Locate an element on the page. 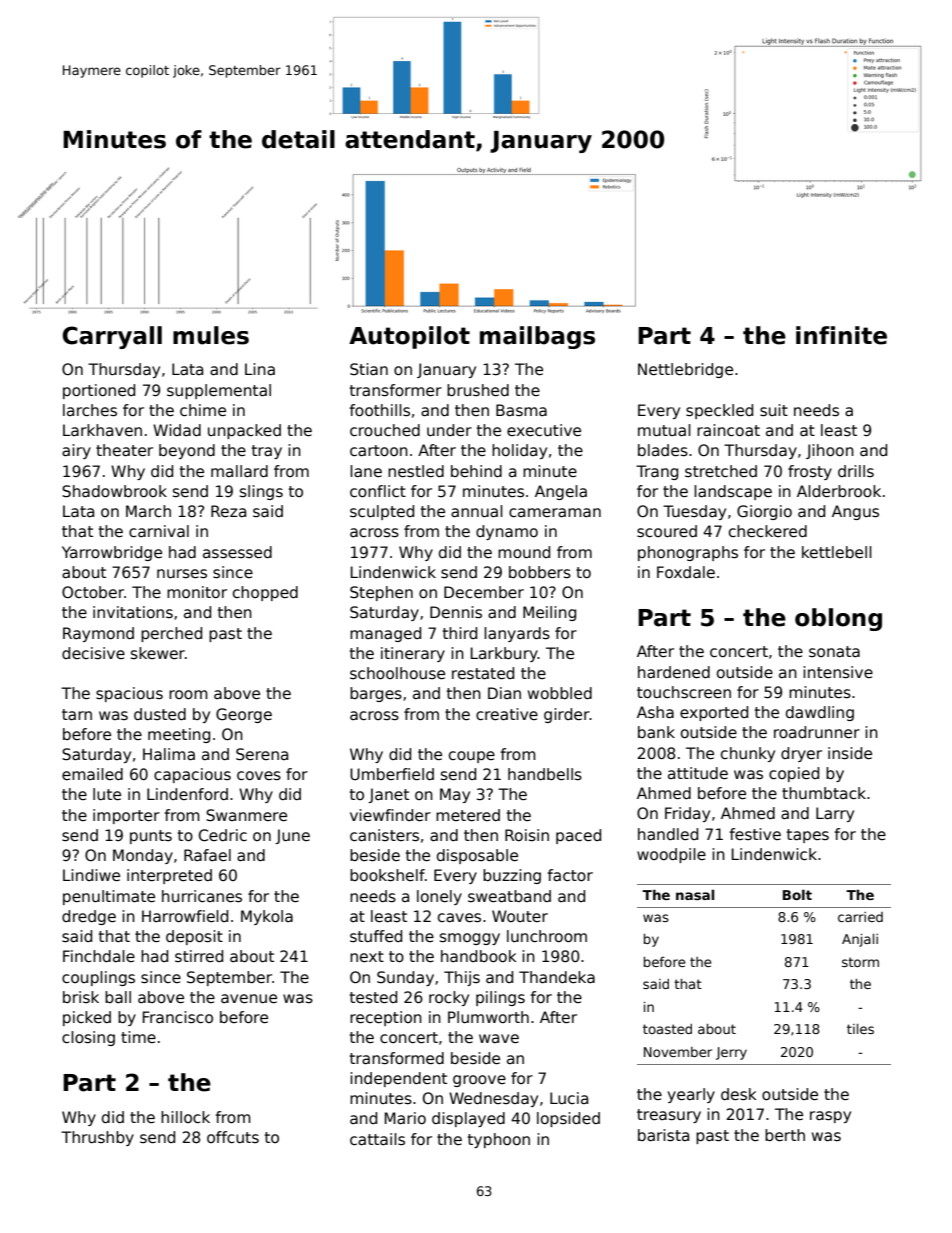  Serena is located at coordinates (262, 754).
